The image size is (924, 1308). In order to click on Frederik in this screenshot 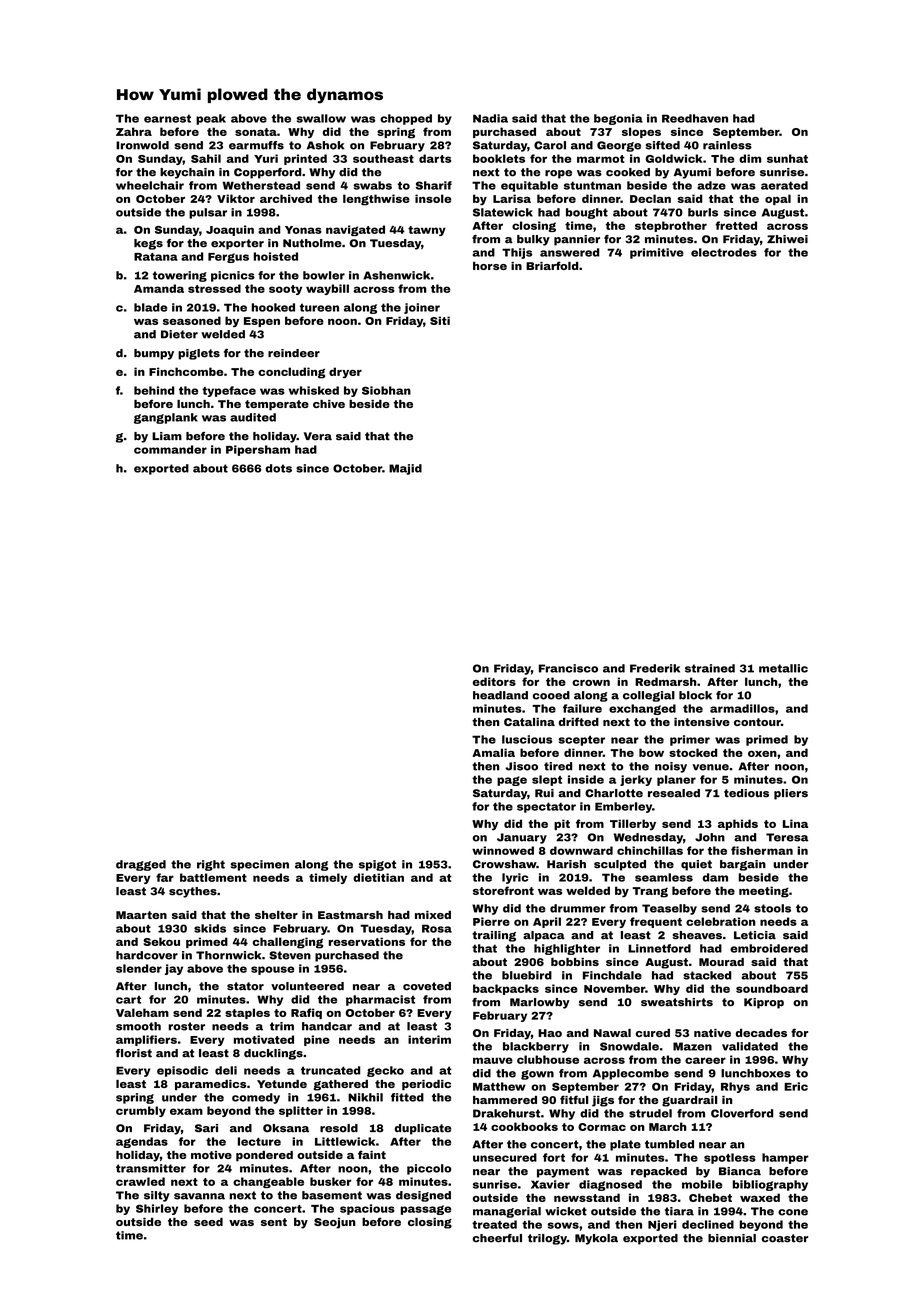, I will do `click(655, 668)`.
